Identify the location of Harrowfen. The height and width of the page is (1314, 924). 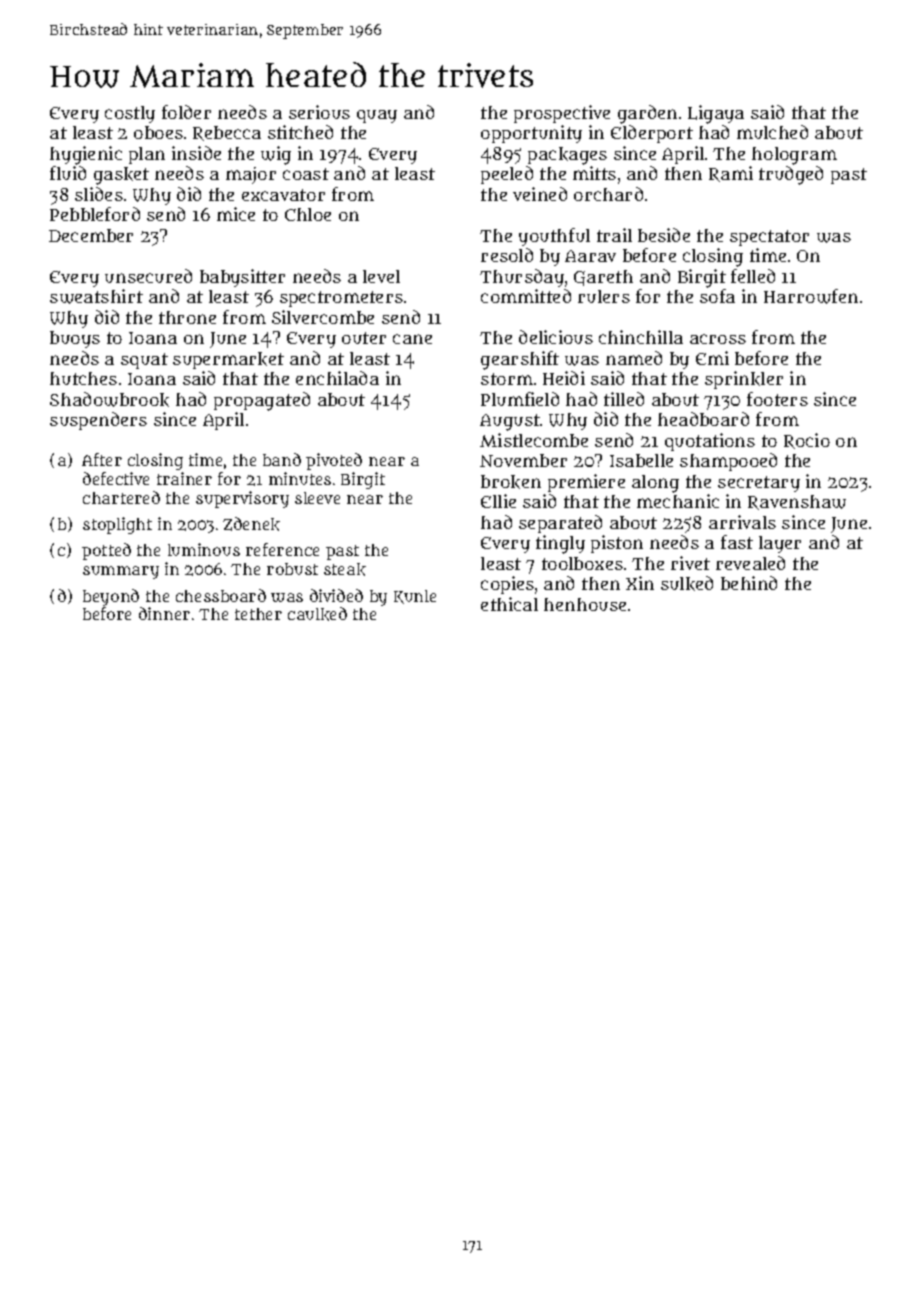
(811, 296).
